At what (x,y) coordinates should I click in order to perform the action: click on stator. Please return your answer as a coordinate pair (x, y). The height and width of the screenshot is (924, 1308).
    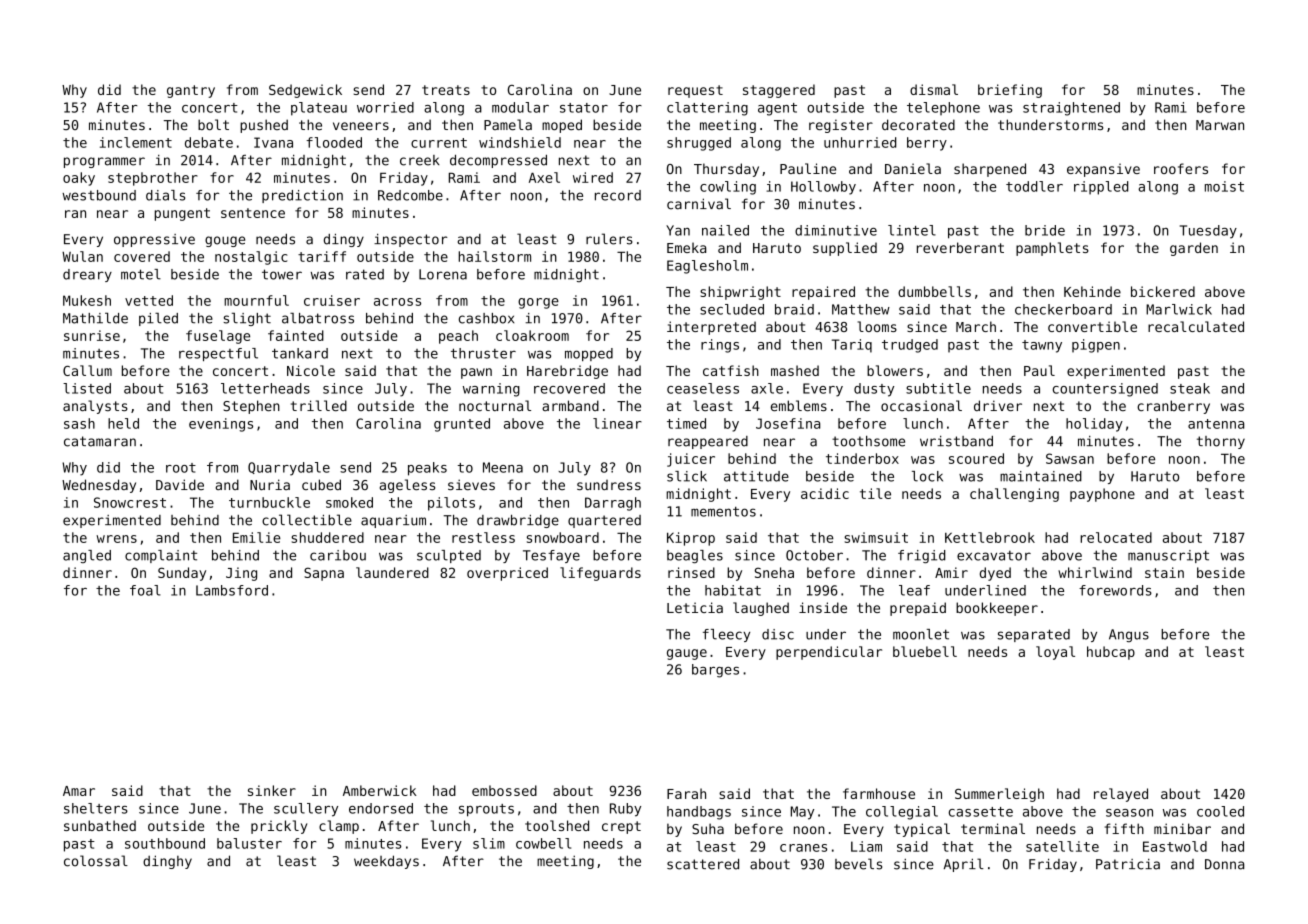
    Looking at the image, I should click on (584, 108).
